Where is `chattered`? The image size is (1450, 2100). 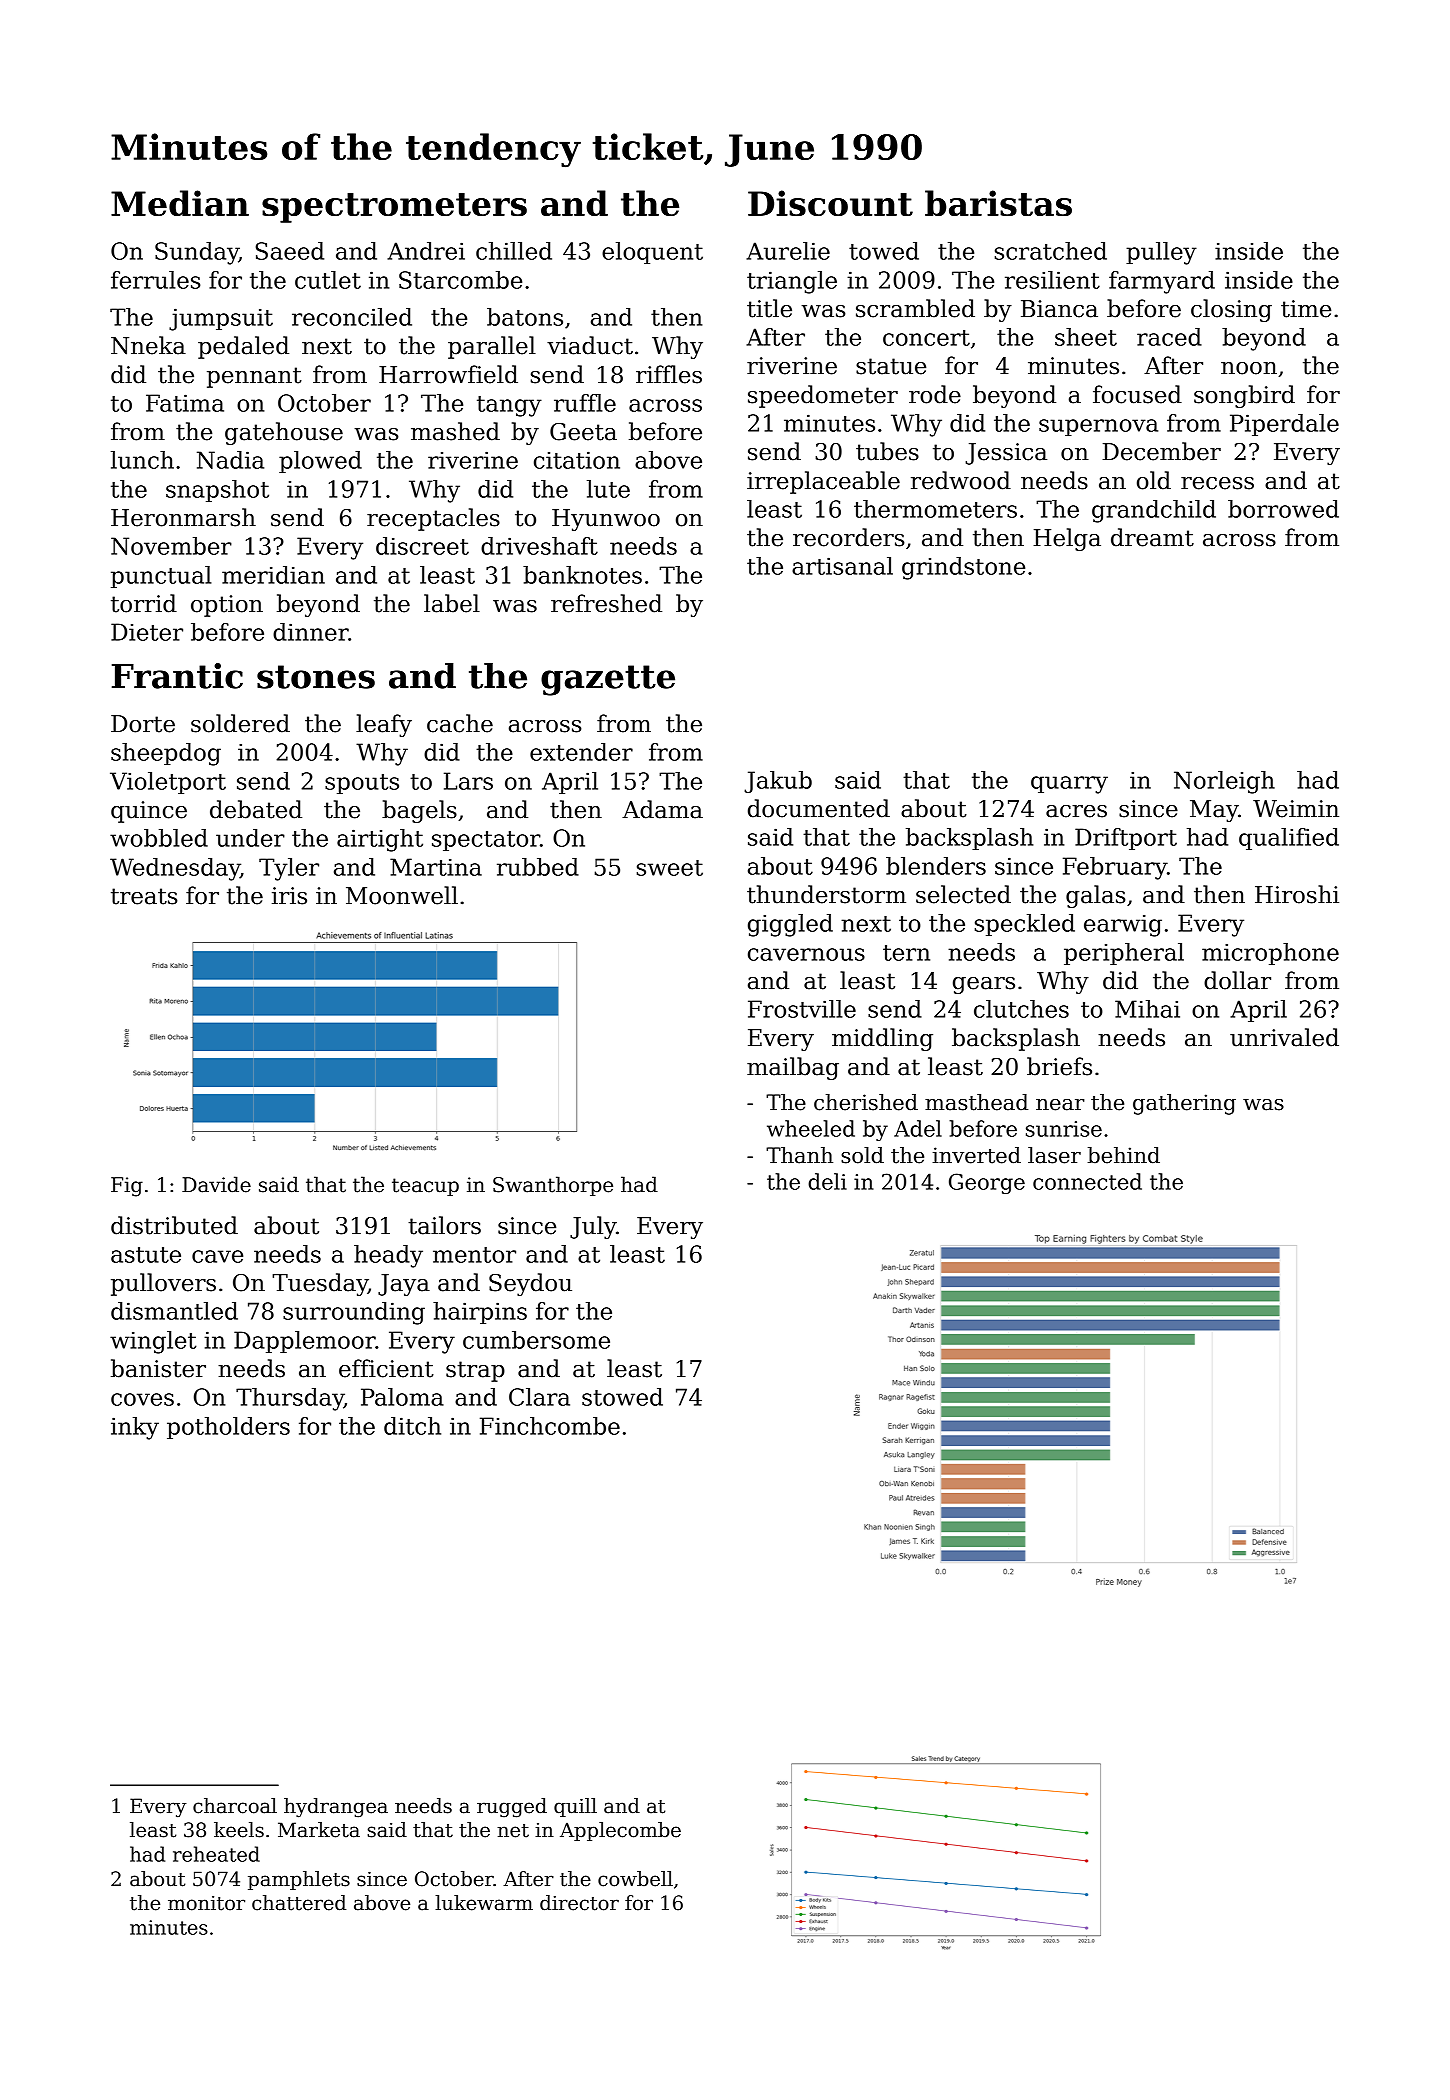
chattered is located at coordinates (299, 1903).
